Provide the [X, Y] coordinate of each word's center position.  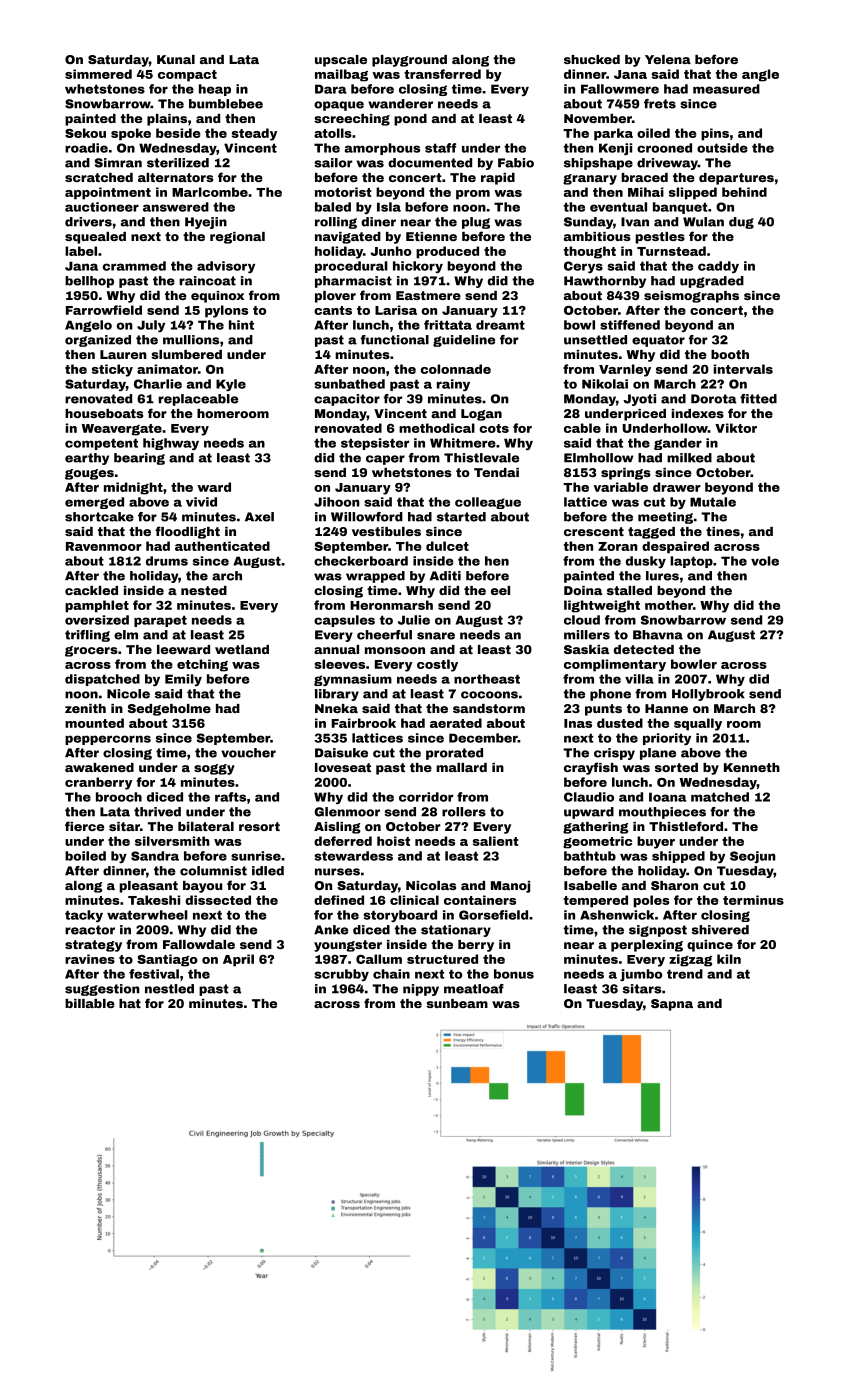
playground [409, 61]
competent [101, 444]
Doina [583, 590]
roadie [86, 148]
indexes [697, 413]
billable [90, 1003]
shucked [592, 59]
